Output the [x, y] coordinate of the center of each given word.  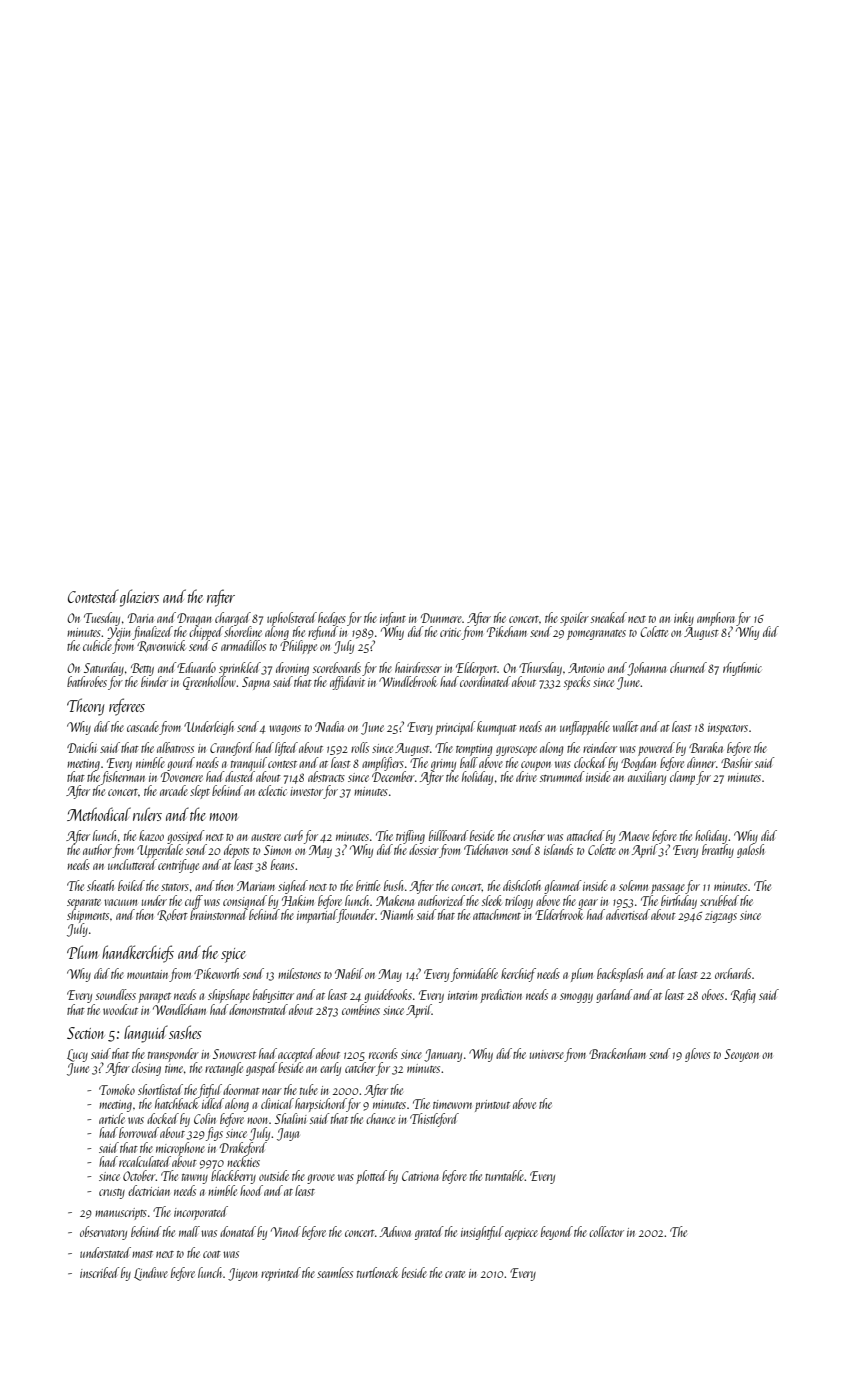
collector [606, 1231]
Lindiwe [151, 1274]
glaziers [139, 598]
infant [393, 619]
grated [429, 1233]
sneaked [609, 617]
